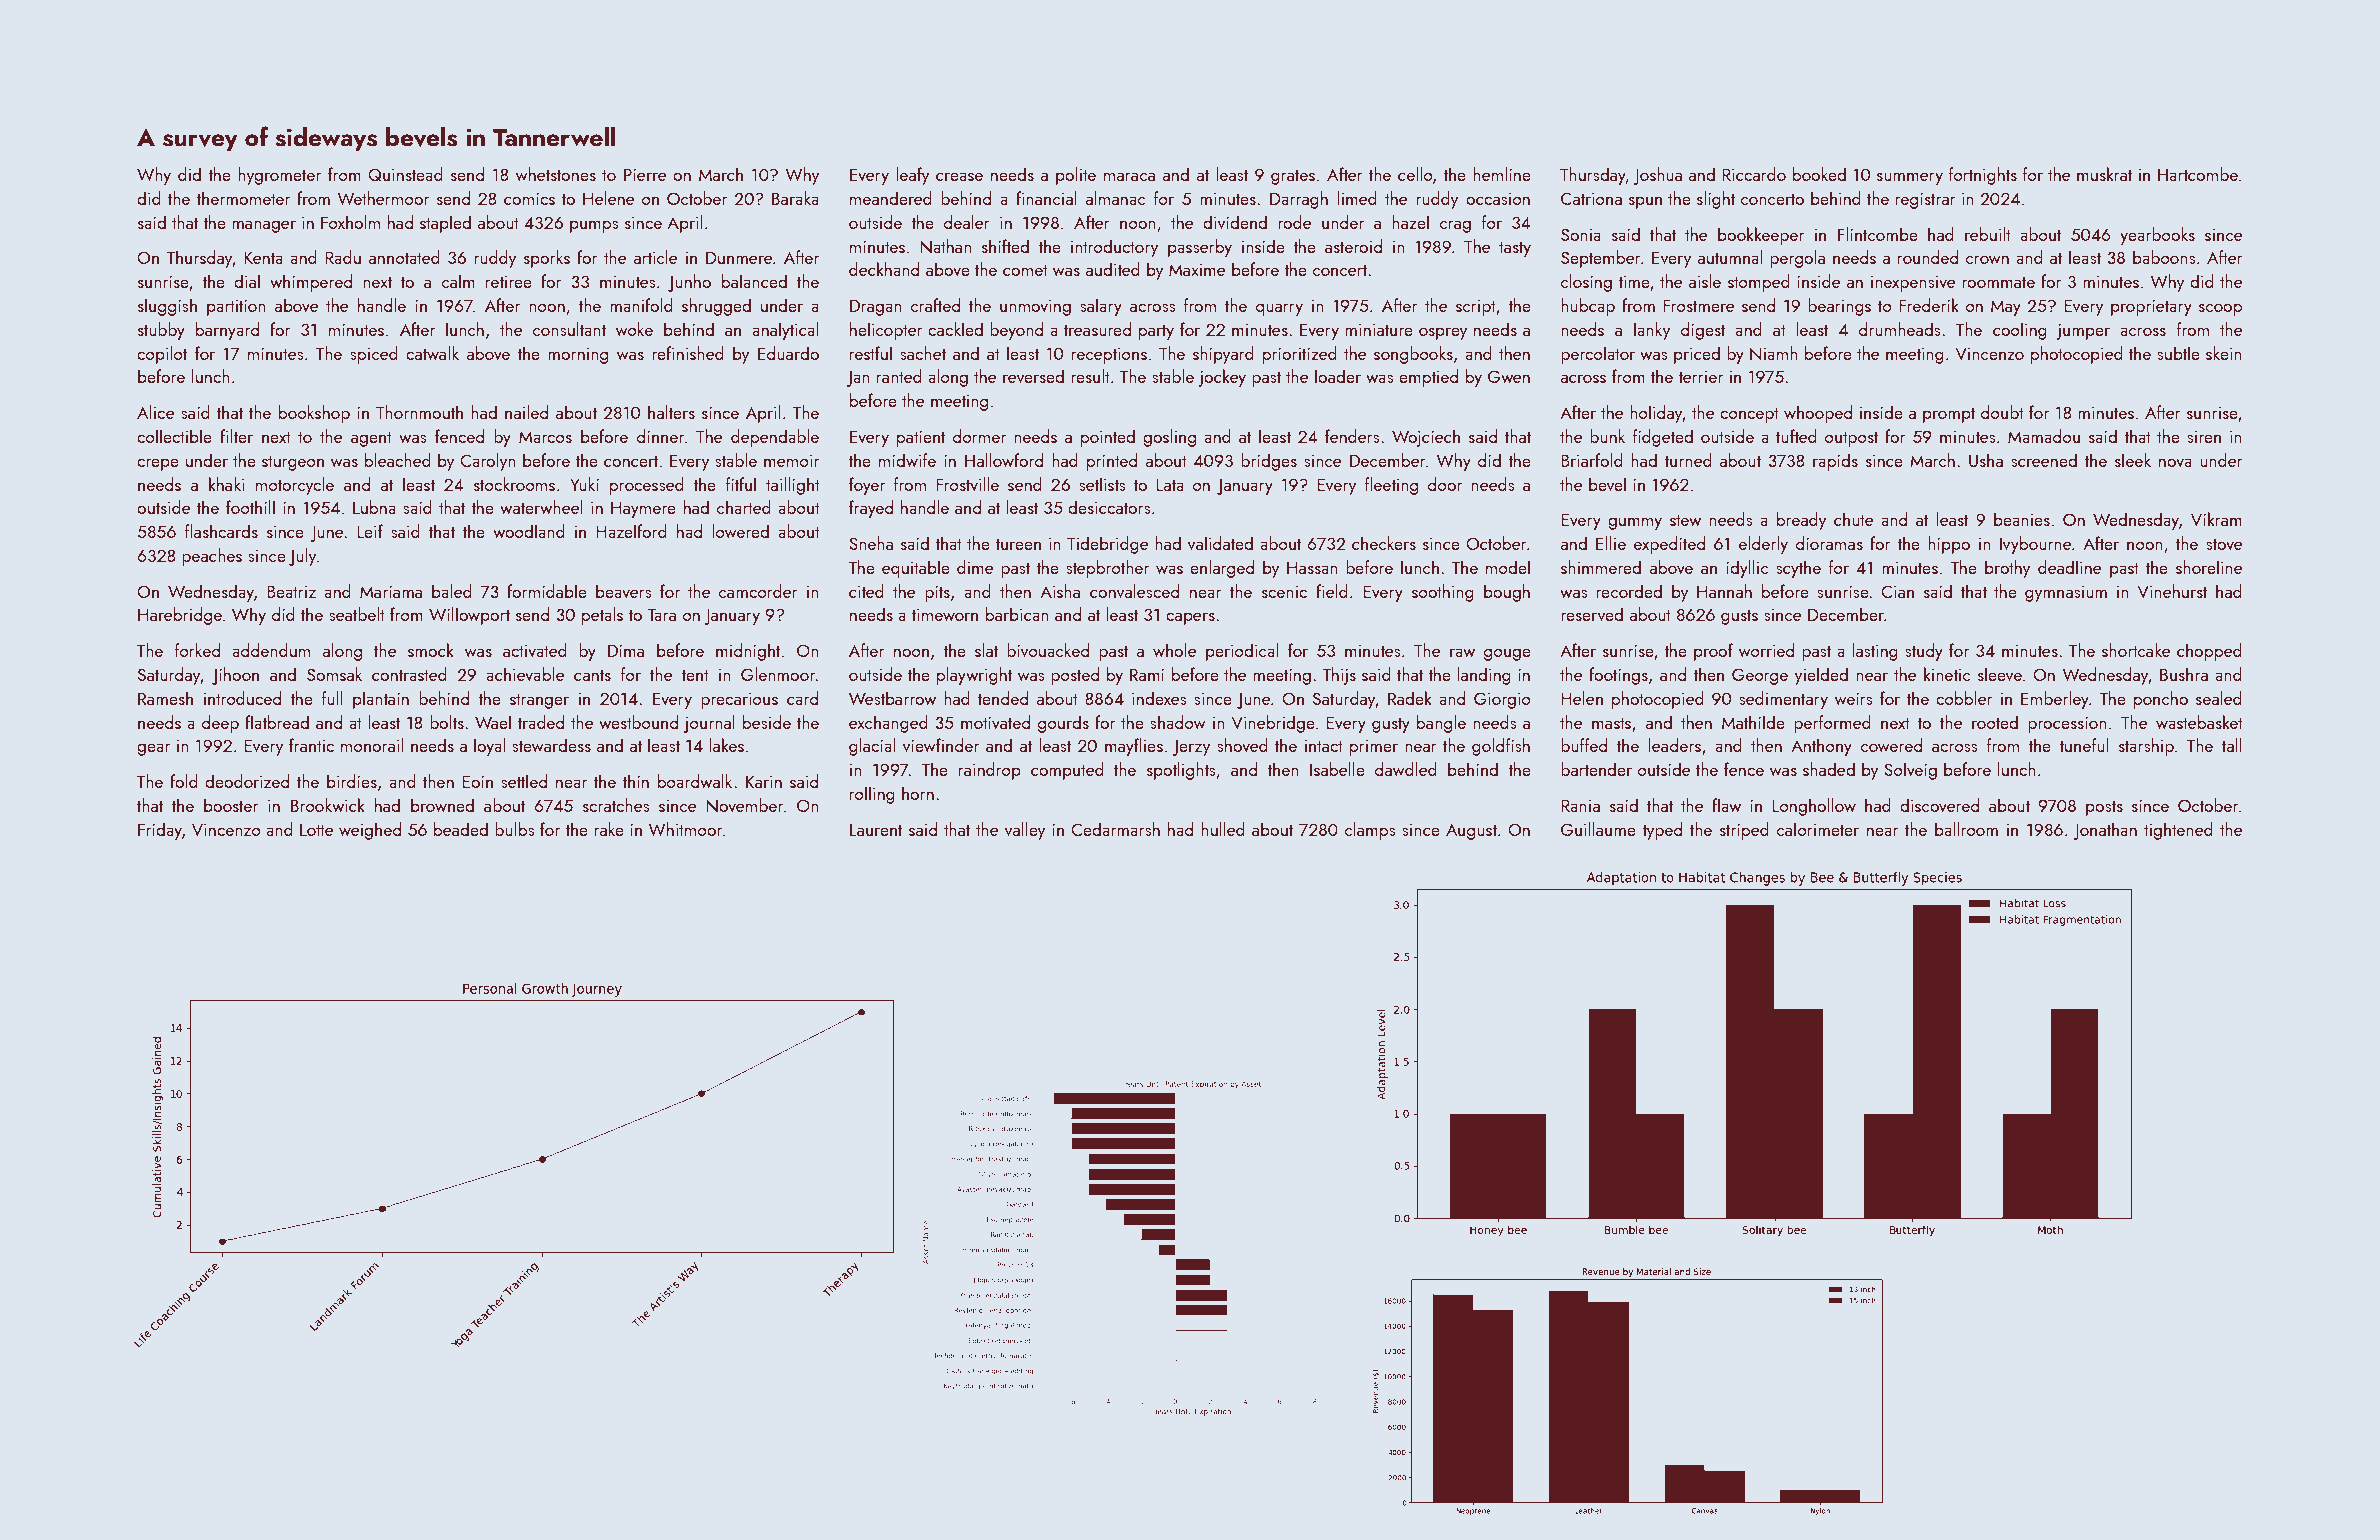 This document has width=2380, height=1540. What do you see at coordinates (1223, 355) in the document?
I see `shipyard` at bounding box center [1223, 355].
